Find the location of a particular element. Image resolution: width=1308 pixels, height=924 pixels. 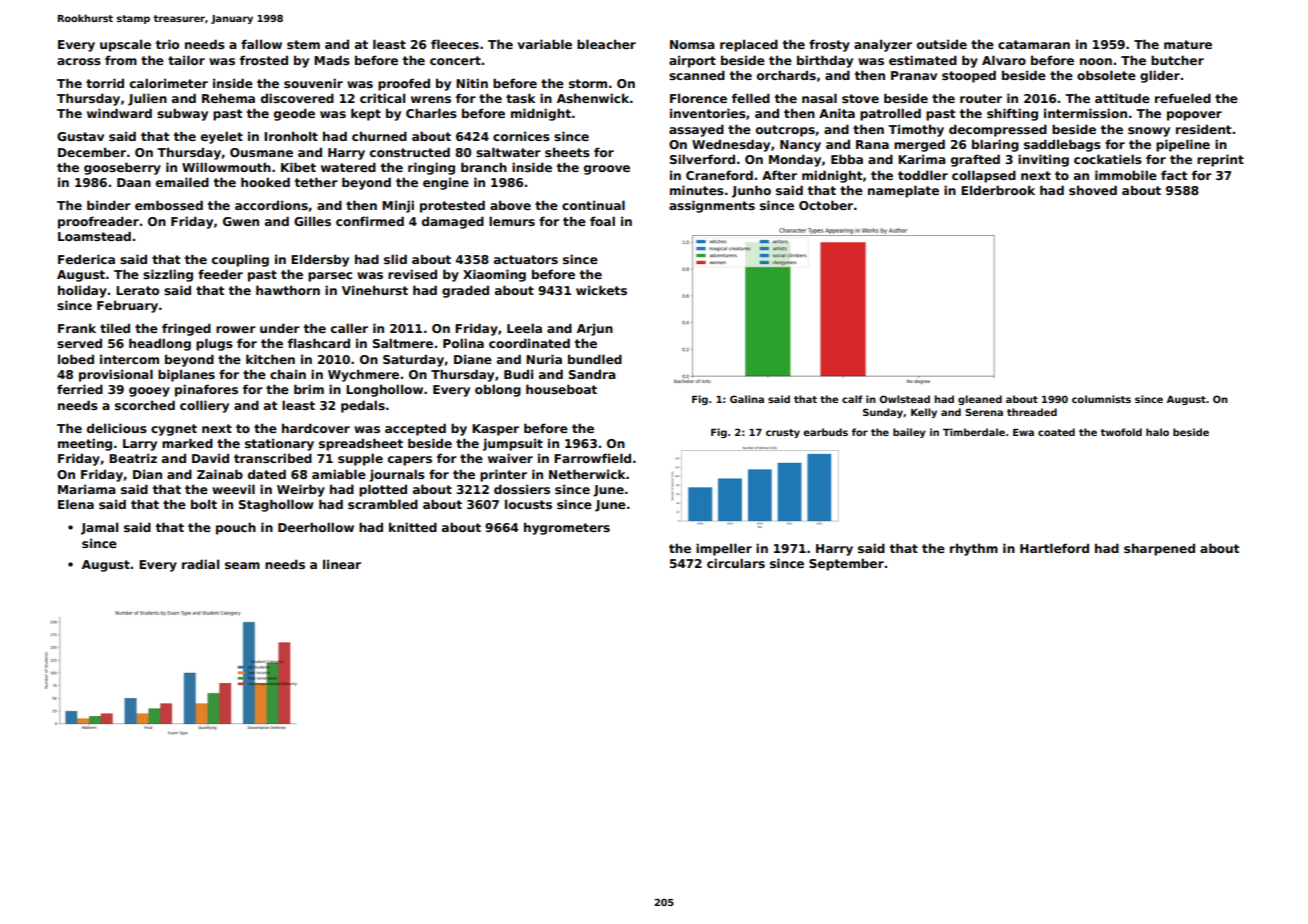

threaded is located at coordinates (1032, 412).
